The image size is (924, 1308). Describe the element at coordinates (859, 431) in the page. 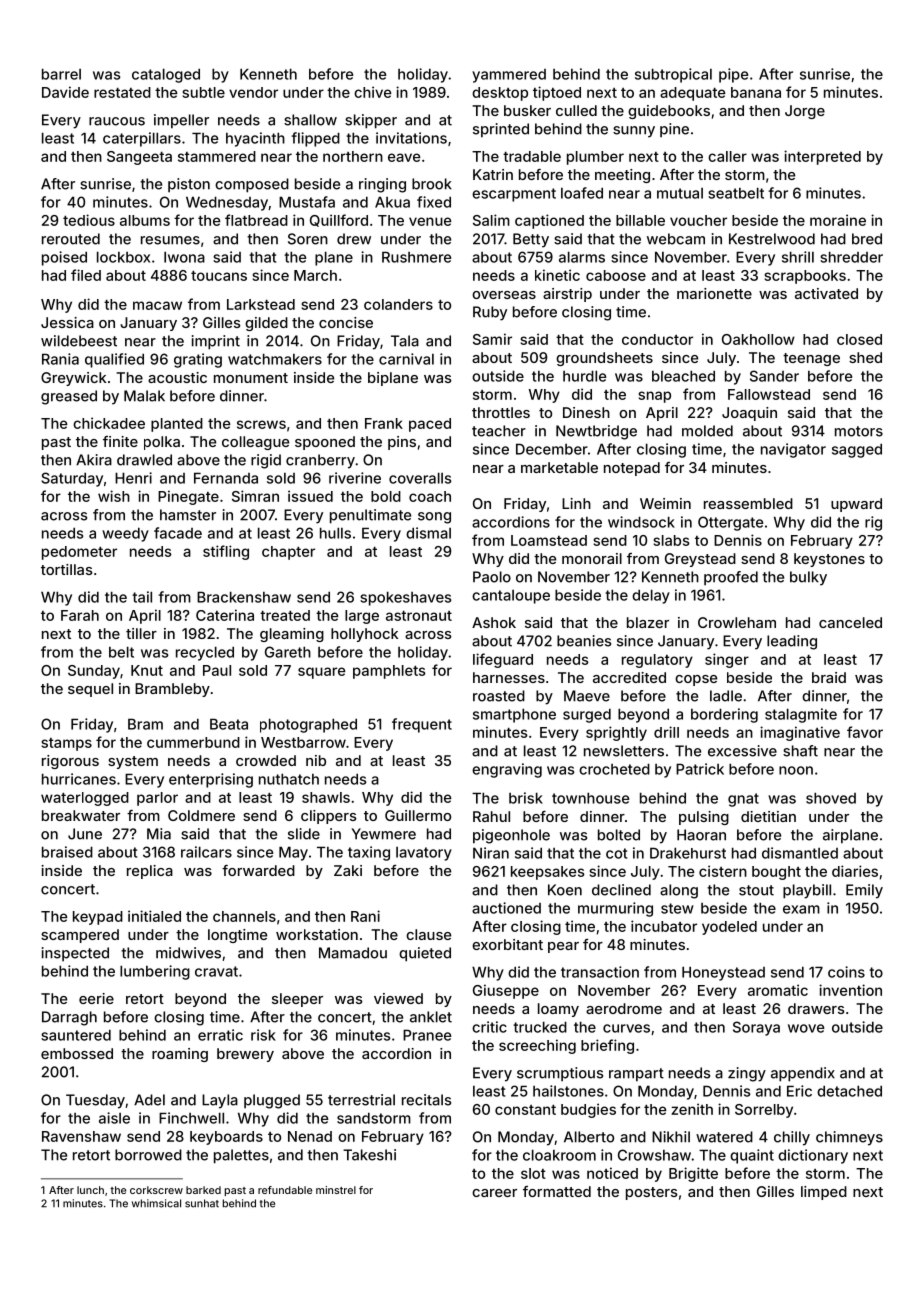

I see `motors` at that location.
